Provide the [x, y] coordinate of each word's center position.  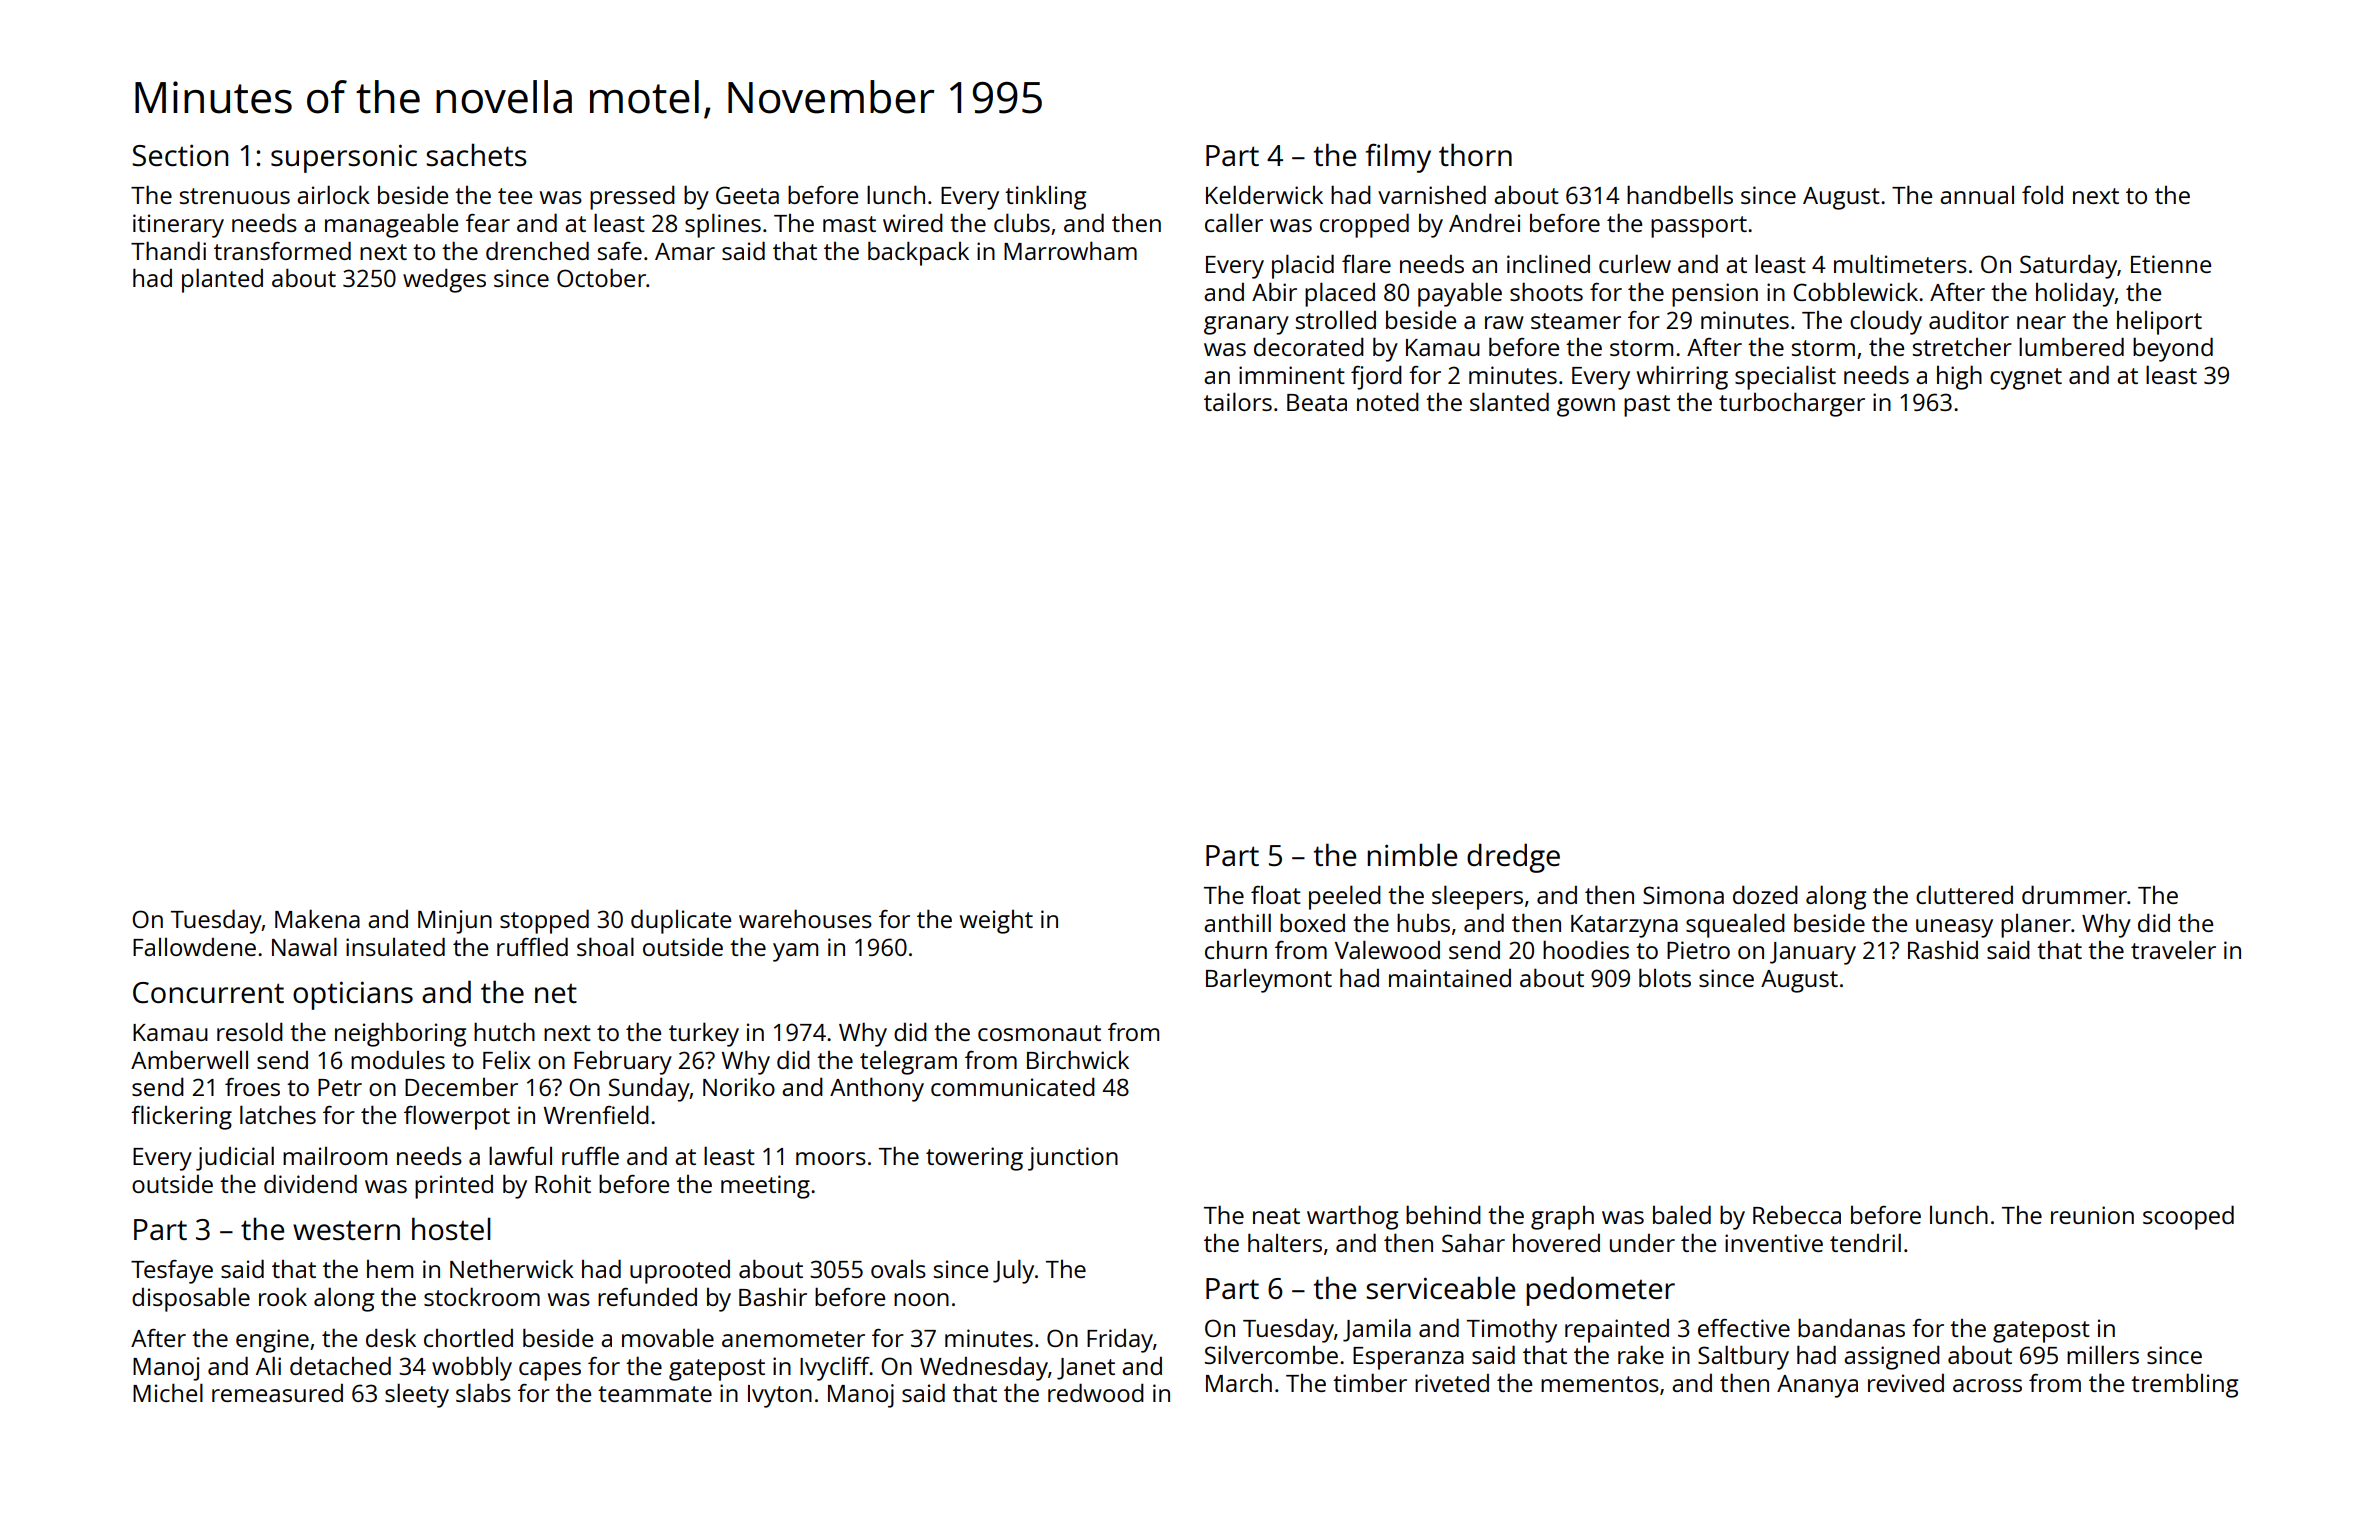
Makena [317, 918]
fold [2042, 194]
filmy [1398, 158]
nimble [1412, 855]
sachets [476, 155]
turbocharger [1792, 404]
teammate [655, 1394]
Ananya [1817, 1386]
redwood [1096, 1392]
